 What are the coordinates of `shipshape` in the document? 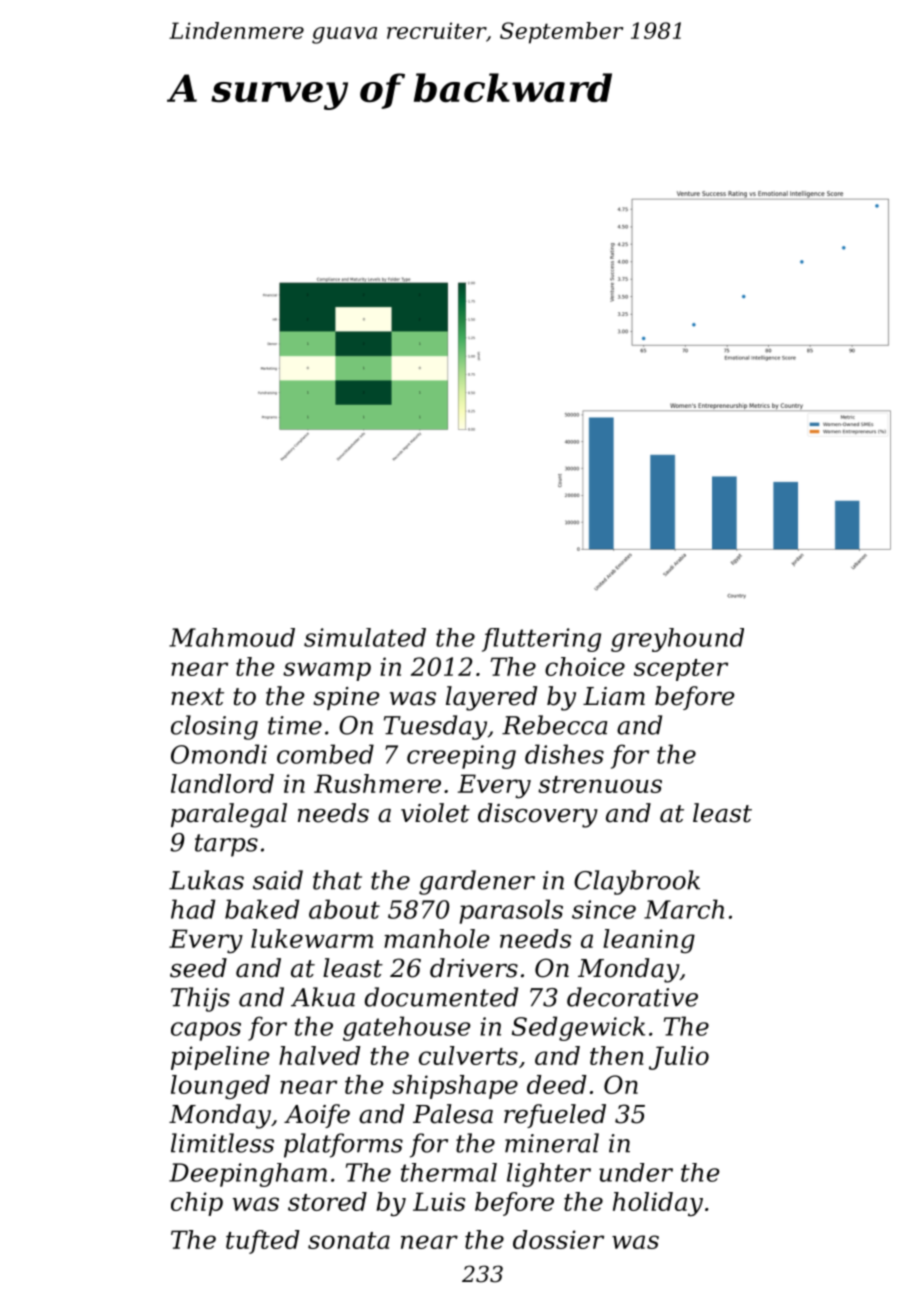 It's located at (455, 1087).
